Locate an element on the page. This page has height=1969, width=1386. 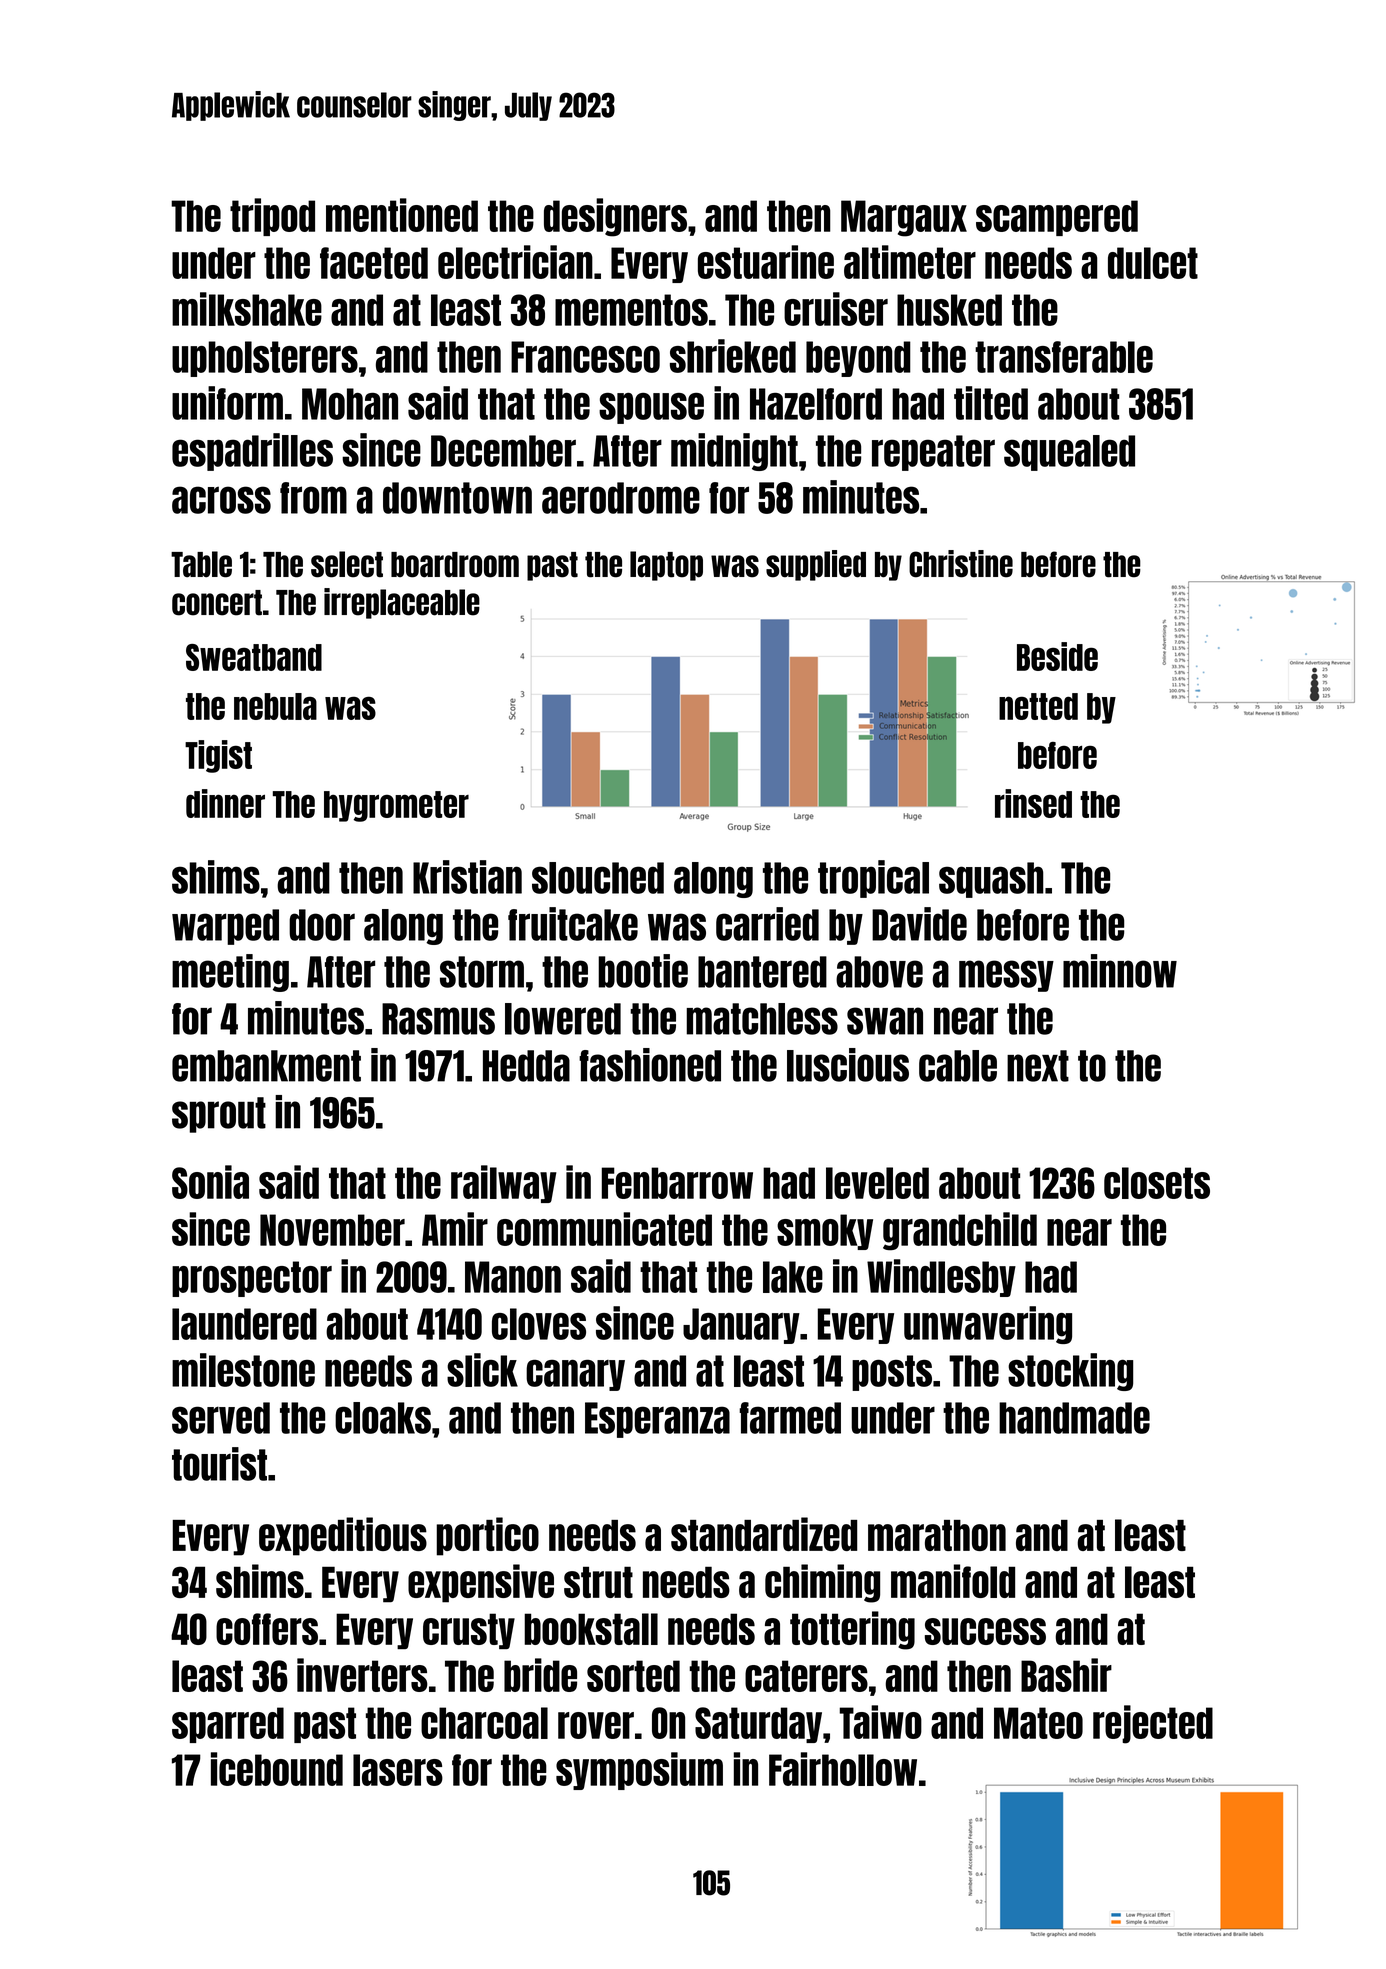
mentioned is located at coordinates (402, 215).
